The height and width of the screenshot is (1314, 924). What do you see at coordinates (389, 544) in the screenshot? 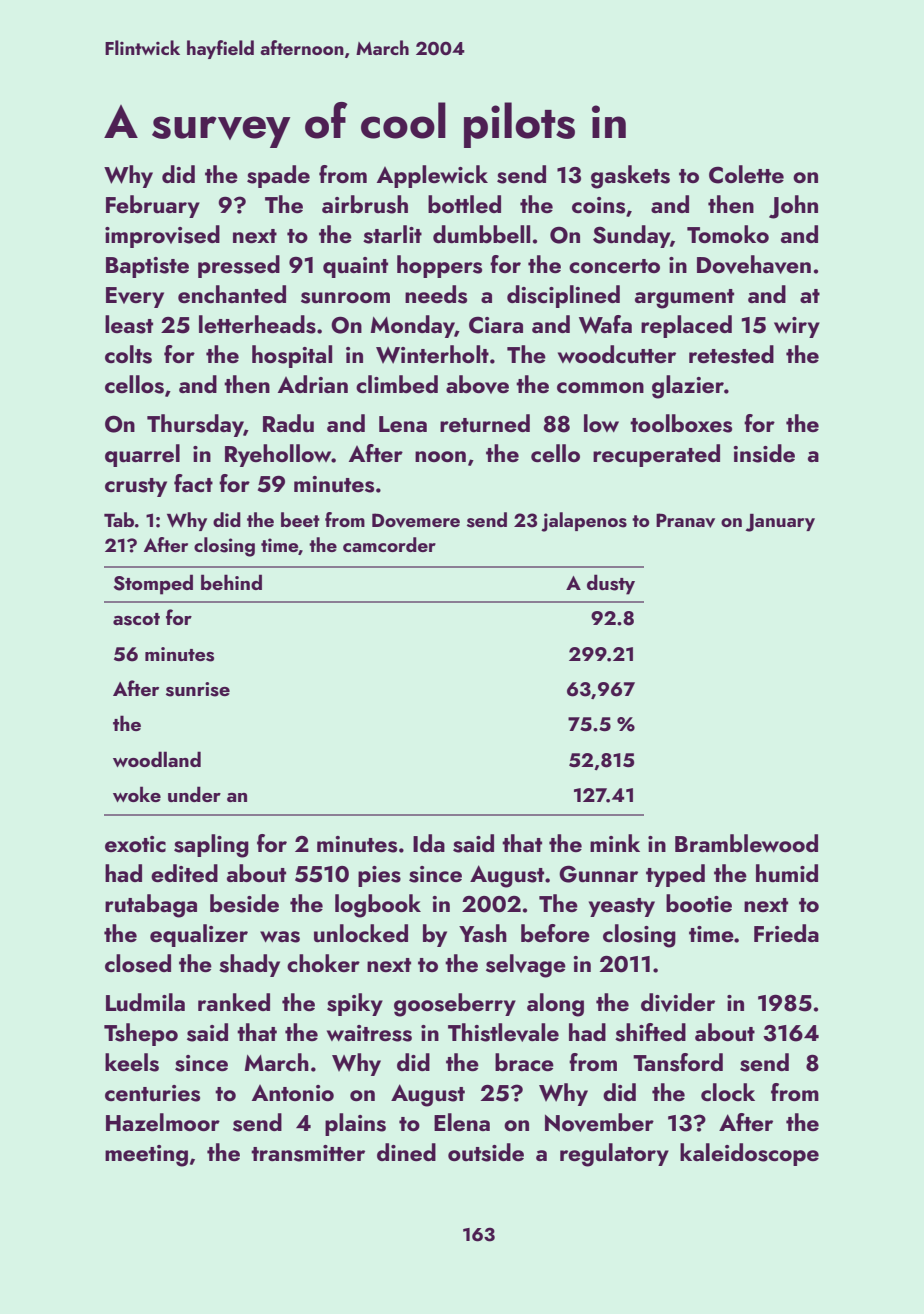
I see `camcorder` at bounding box center [389, 544].
